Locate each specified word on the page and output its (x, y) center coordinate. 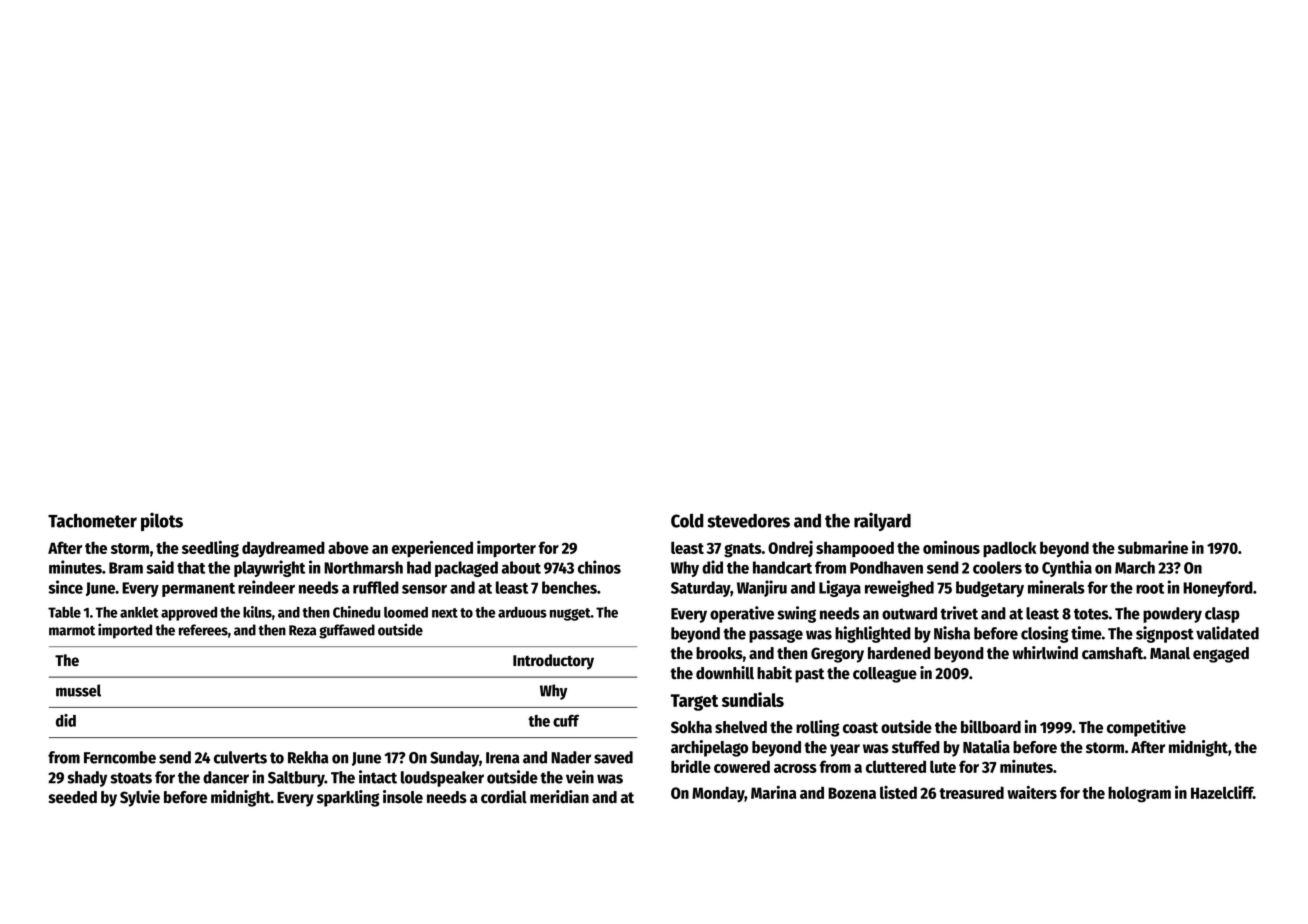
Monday (718, 794)
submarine (1153, 547)
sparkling (348, 798)
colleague (885, 675)
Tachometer (92, 520)
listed (898, 792)
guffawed (347, 631)
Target (694, 702)
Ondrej (790, 549)
